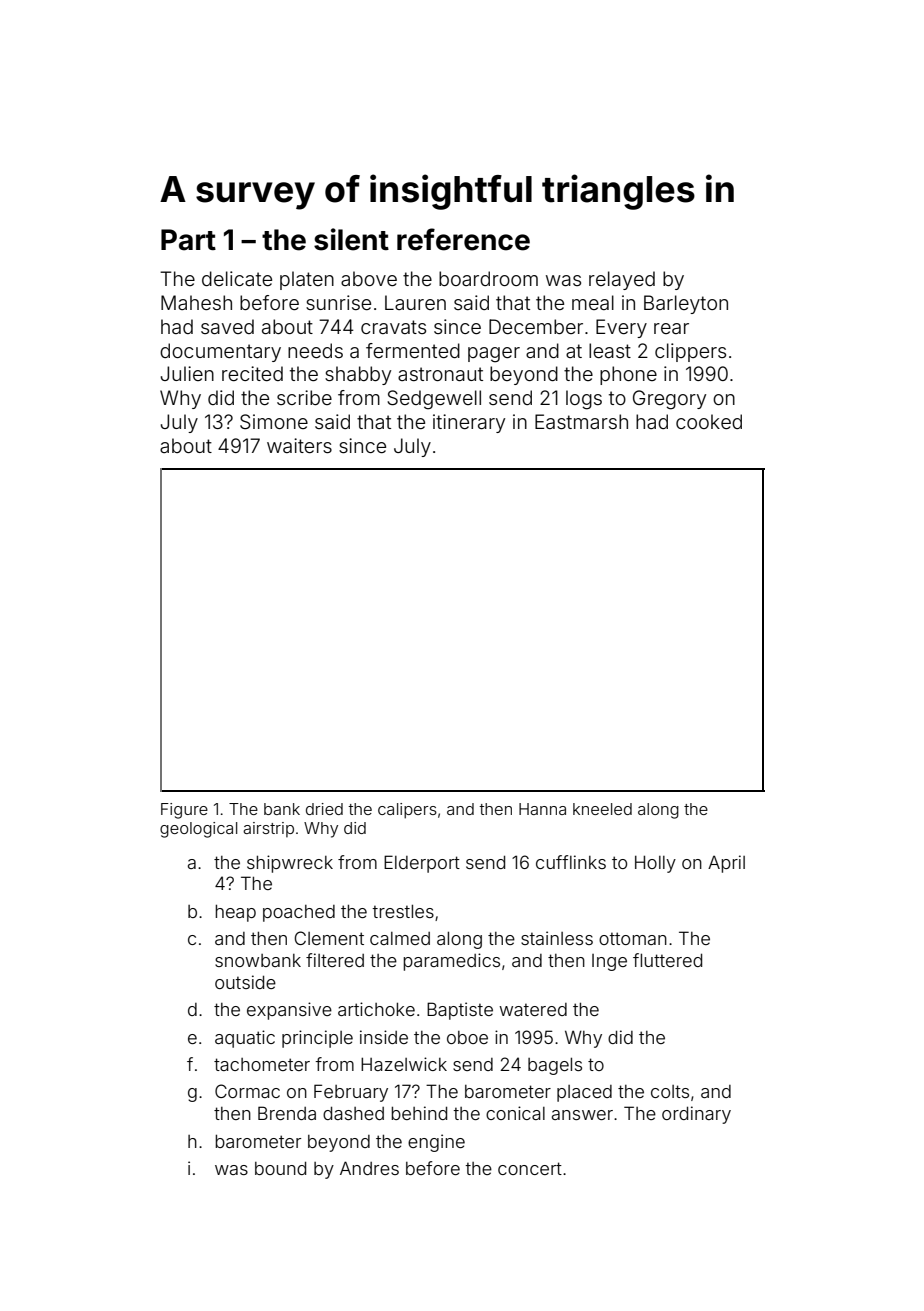 This screenshot has width=924, height=1311. What do you see at coordinates (696, 1115) in the screenshot?
I see `ordinary` at bounding box center [696, 1115].
